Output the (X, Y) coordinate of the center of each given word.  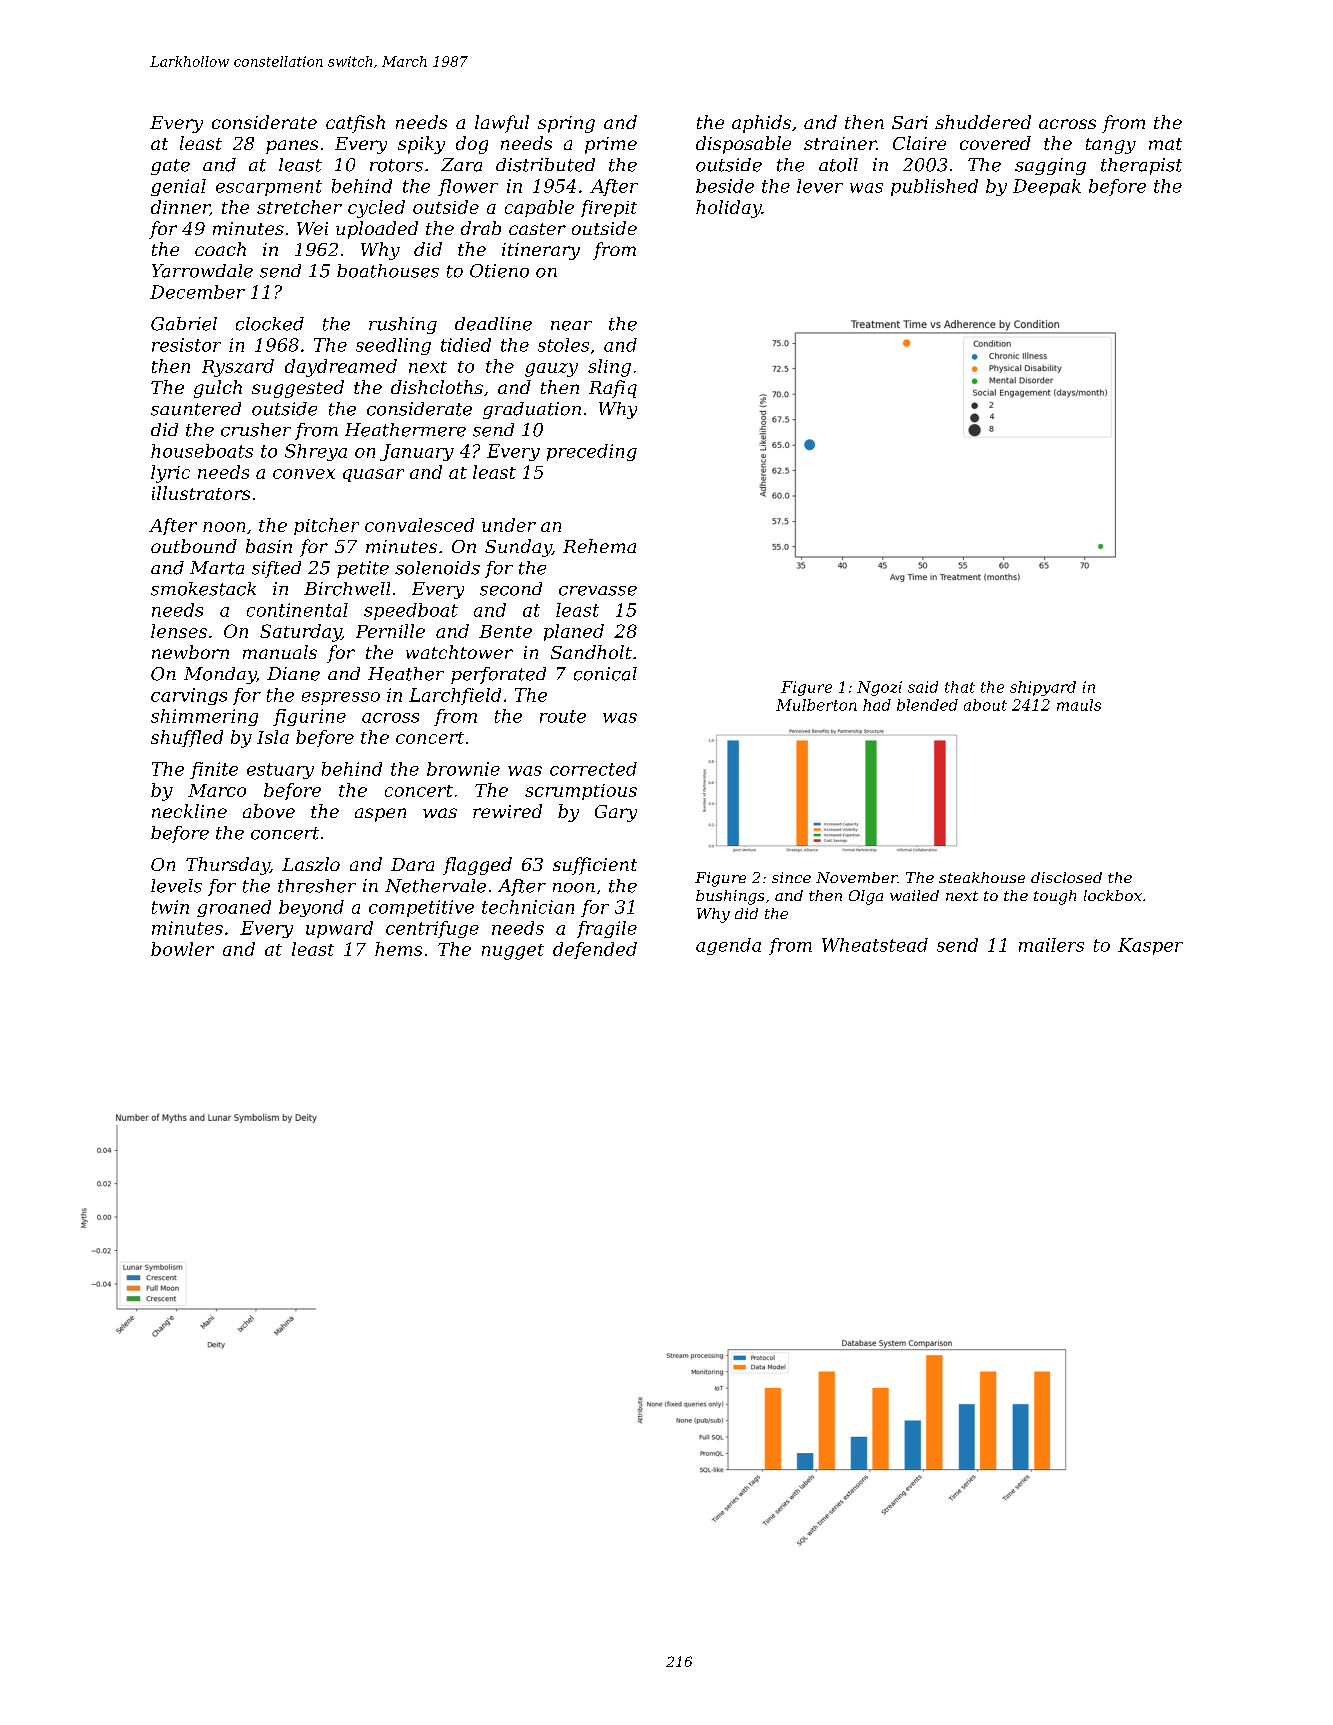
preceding (592, 452)
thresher (317, 886)
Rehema (599, 546)
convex (304, 474)
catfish (355, 124)
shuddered (983, 122)
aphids (761, 124)
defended (595, 950)
